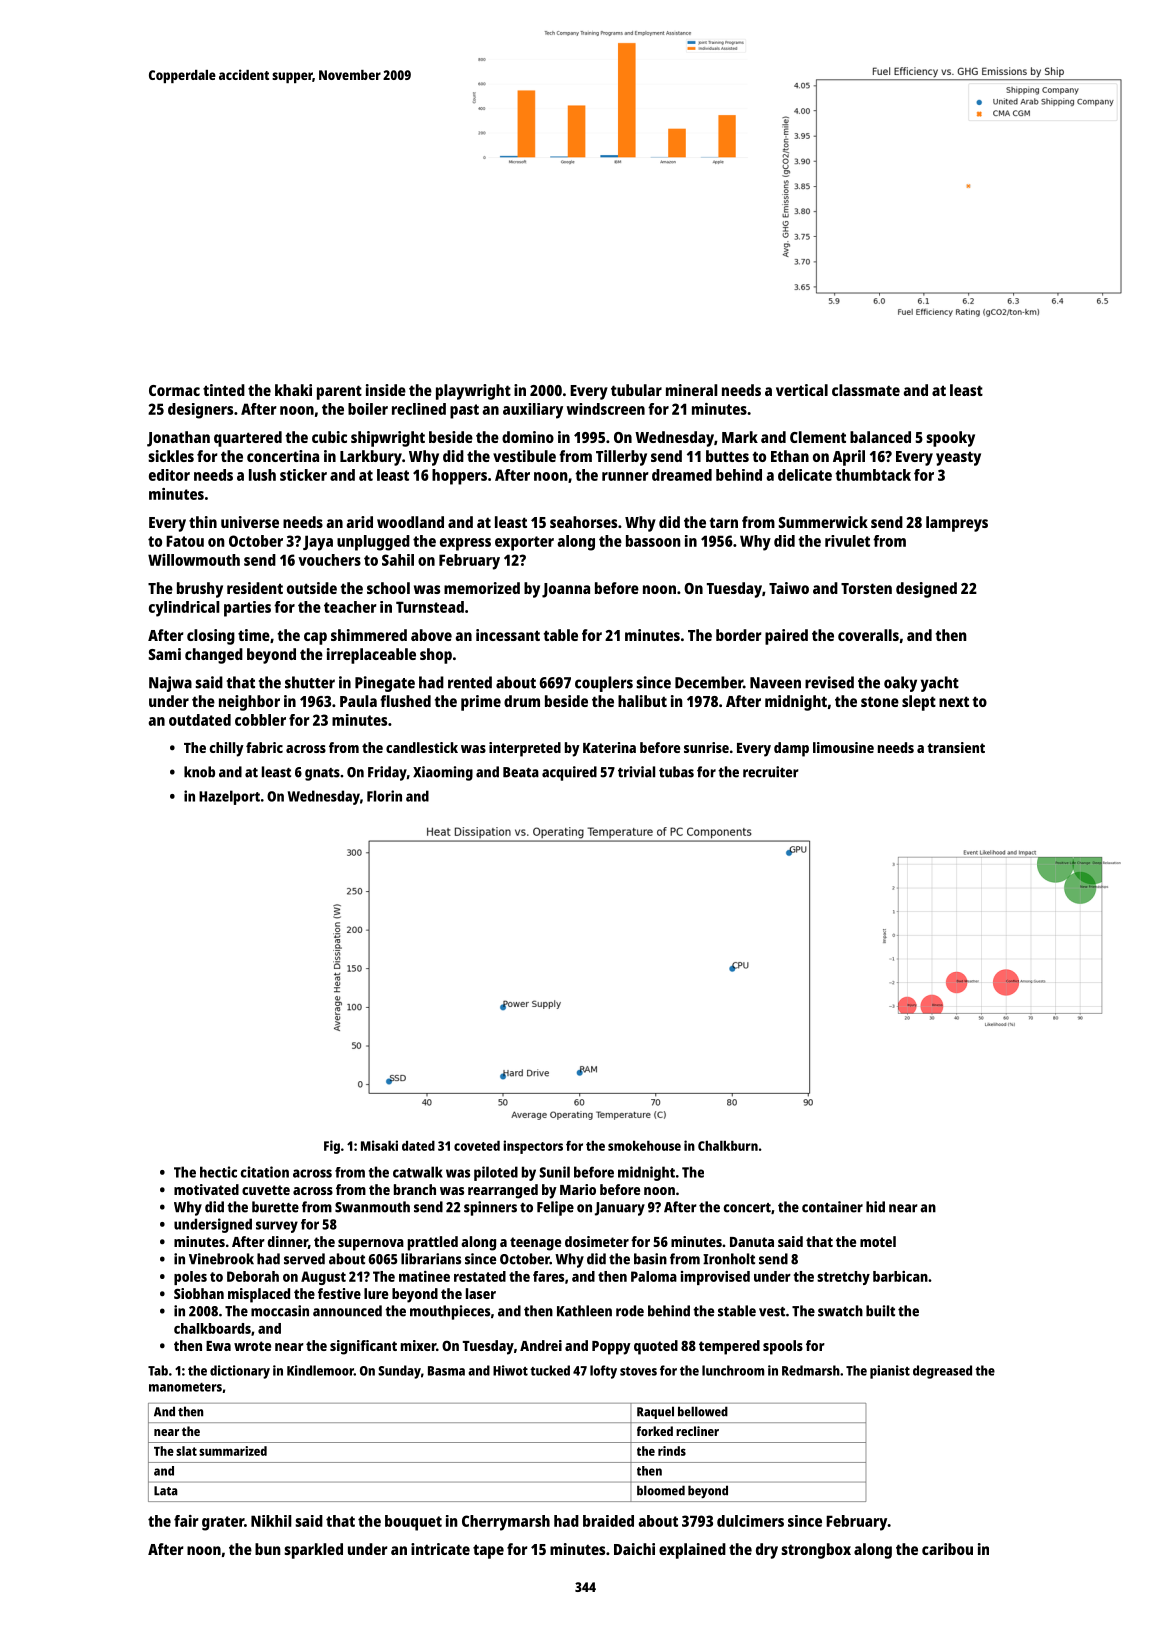 Image resolution: width=1150 pixels, height=1626 pixels. Describe the element at coordinates (621, 458) in the screenshot. I see `Tillerby` at that location.
